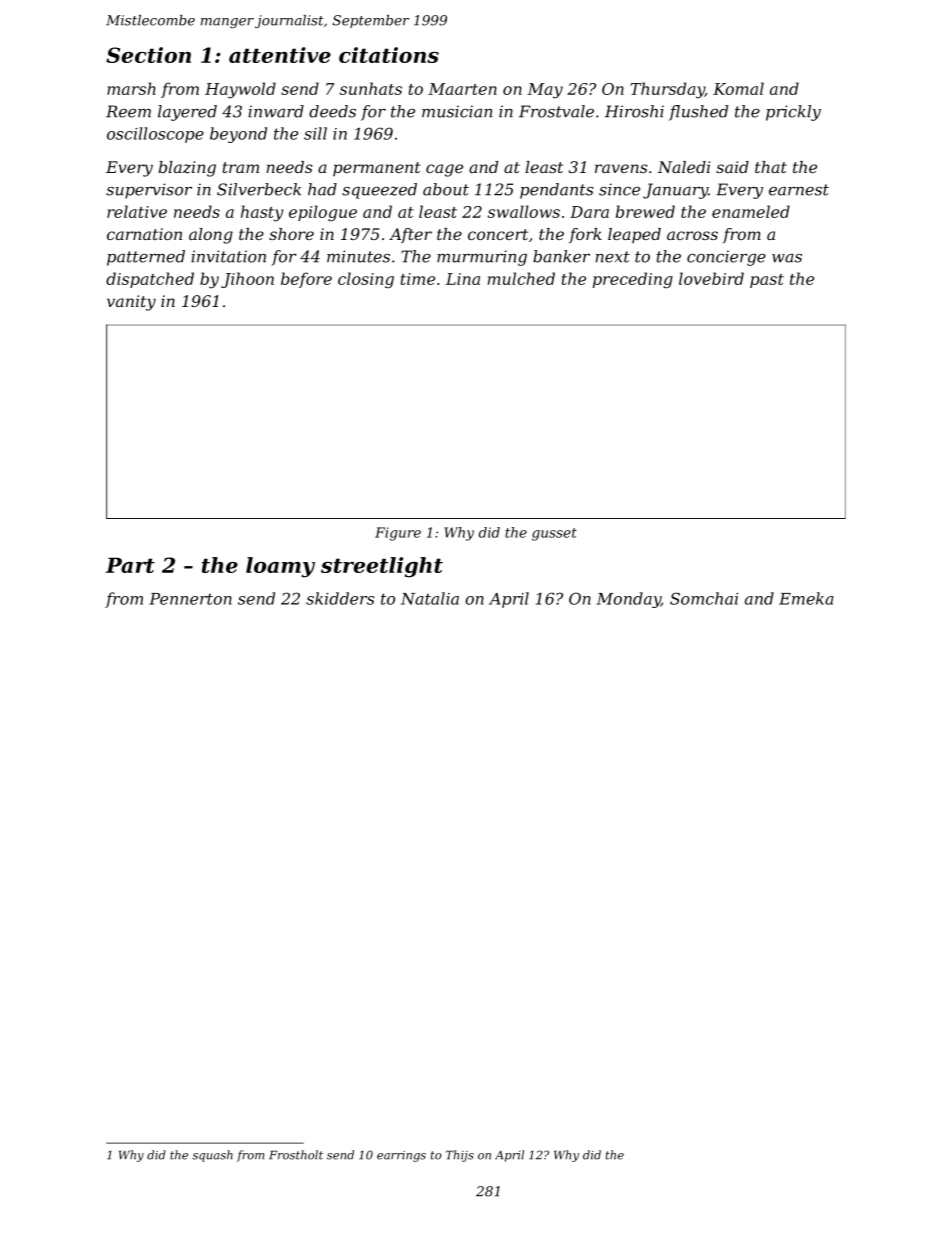 This image has width=952, height=1233. I want to click on citations, so click(389, 55).
